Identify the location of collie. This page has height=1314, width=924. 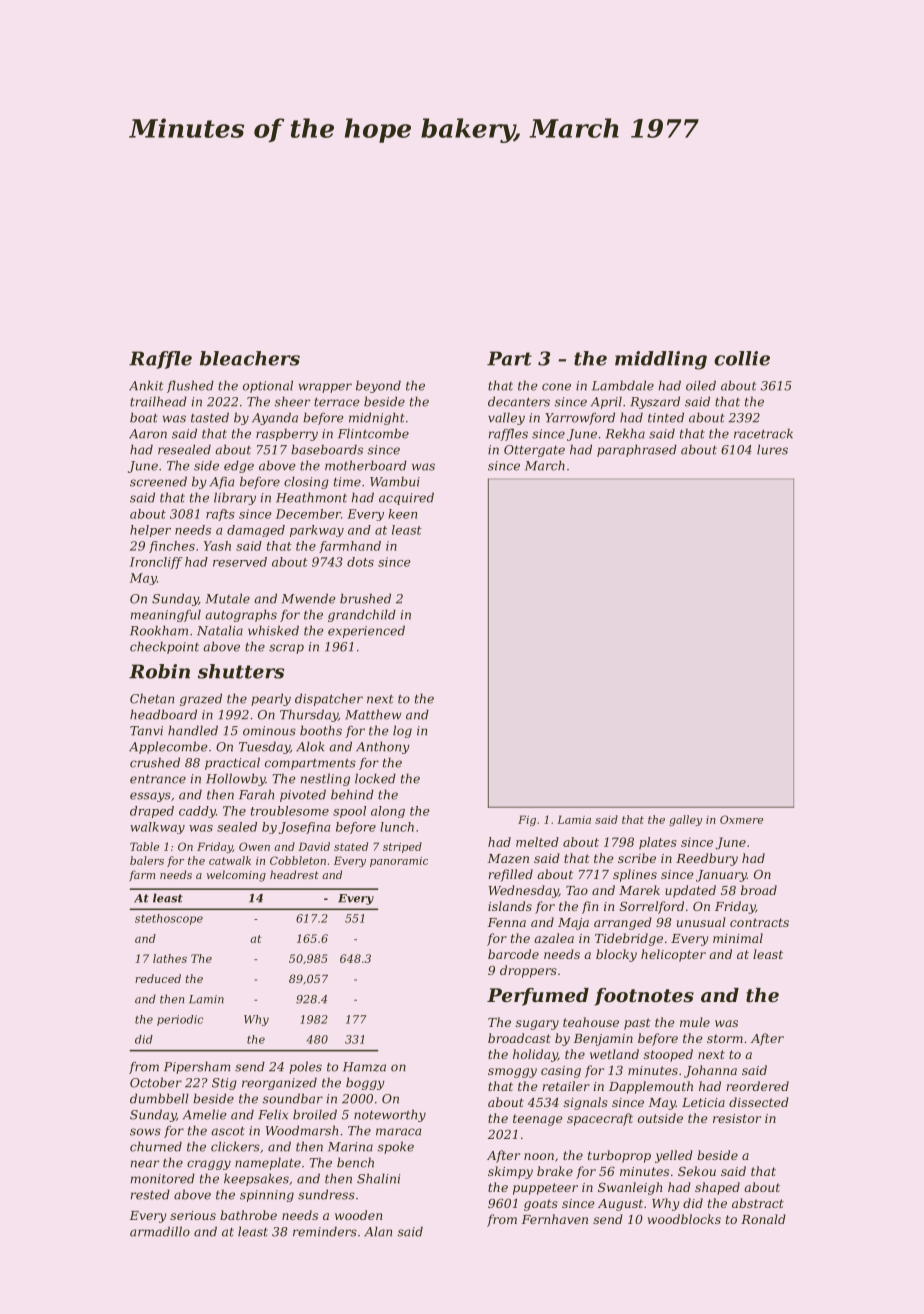
(742, 358).
